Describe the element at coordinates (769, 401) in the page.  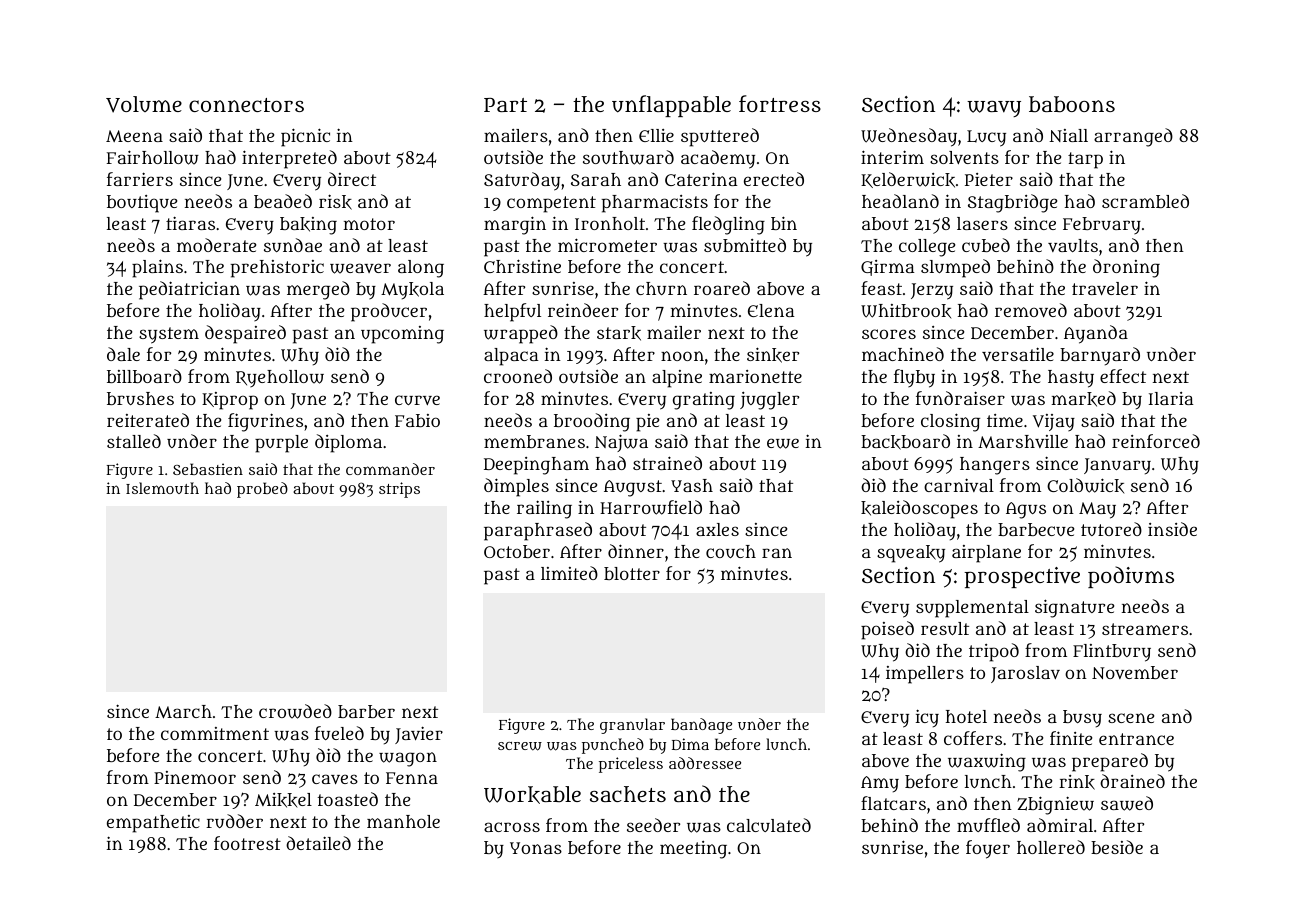
I see `juggler` at that location.
